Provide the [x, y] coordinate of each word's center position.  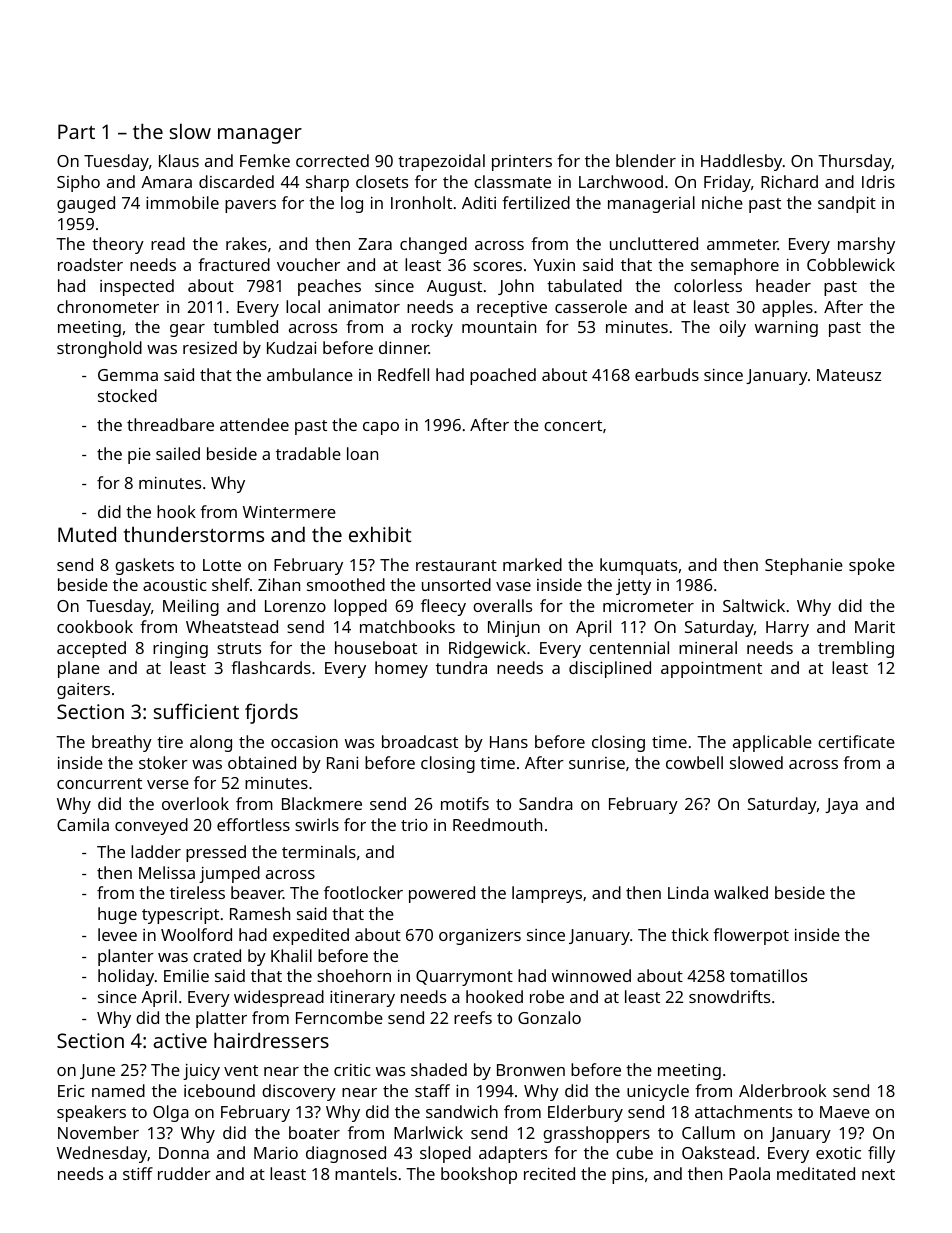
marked [532, 564]
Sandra [546, 803]
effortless [253, 824]
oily [732, 328]
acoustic [175, 585]
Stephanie [804, 566]
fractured [234, 264]
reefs [473, 1017]
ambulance [310, 374]
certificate [856, 741]
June [97, 1071]
